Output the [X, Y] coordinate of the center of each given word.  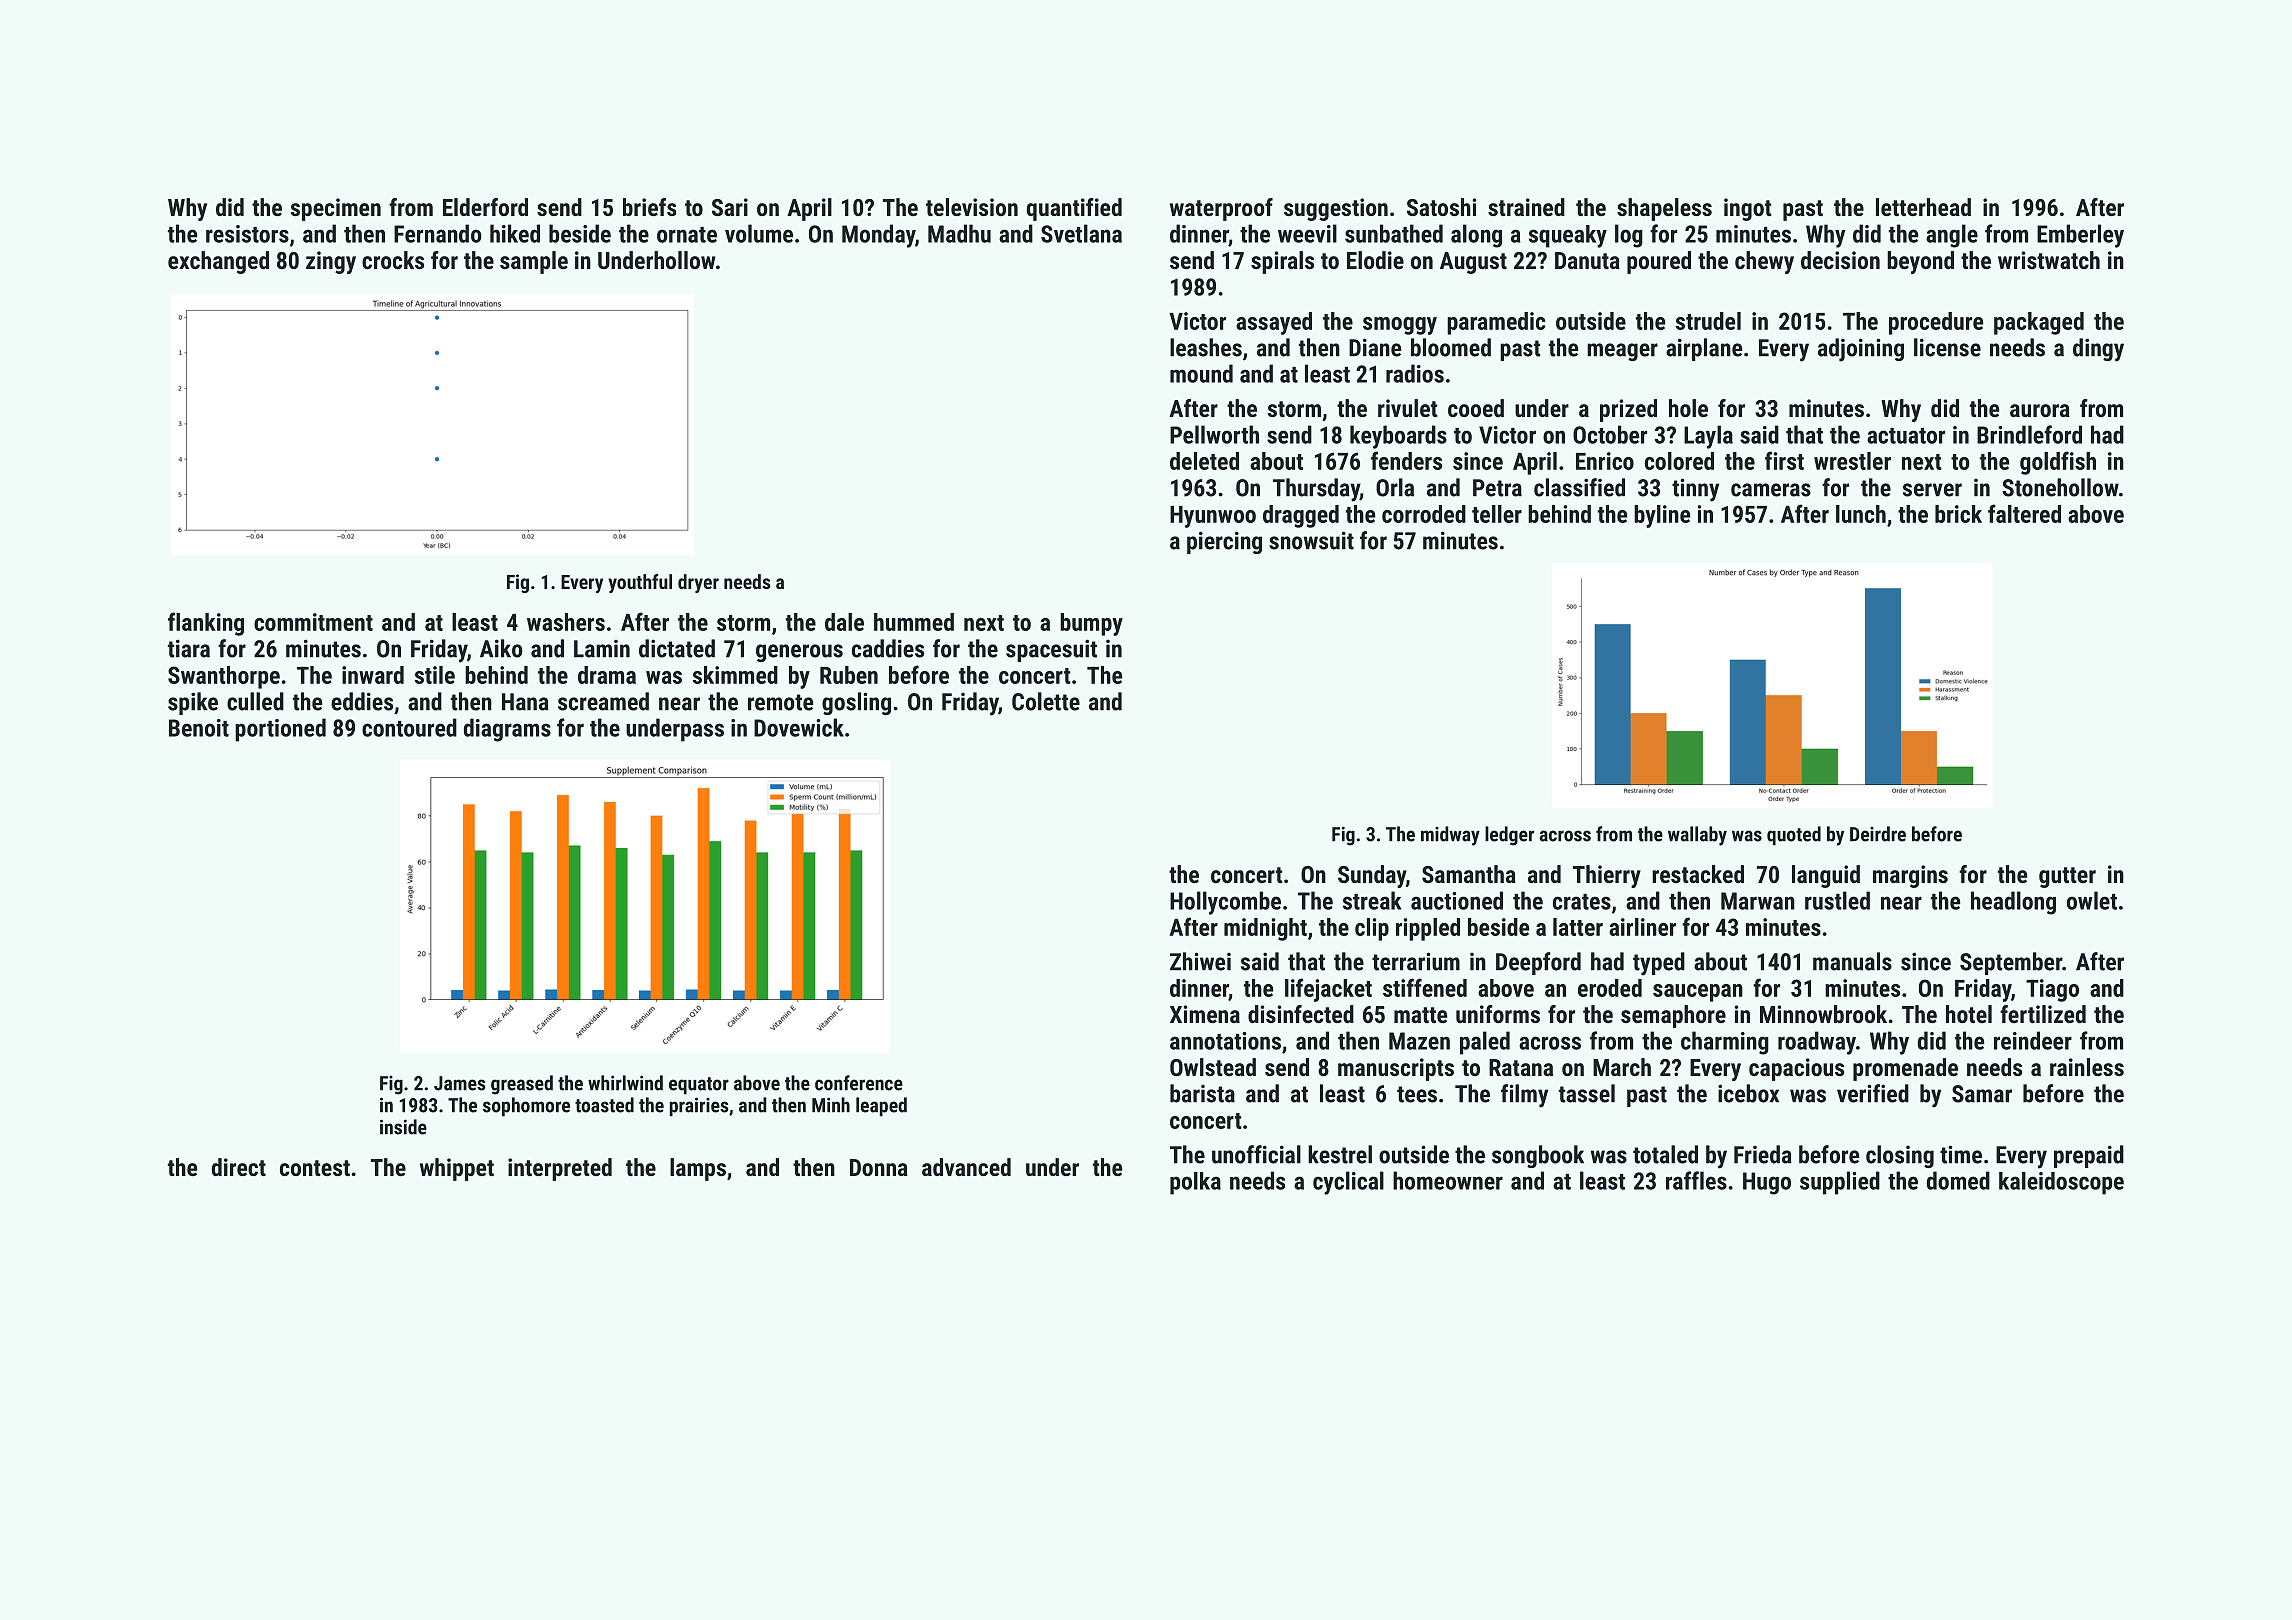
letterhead [1923, 207]
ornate [687, 235]
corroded [1424, 514]
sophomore [526, 1107]
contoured [409, 727]
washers [566, 622]
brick [1958, 514]
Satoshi [1441, 207]
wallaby [1697, 836]
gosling [856, 703]
